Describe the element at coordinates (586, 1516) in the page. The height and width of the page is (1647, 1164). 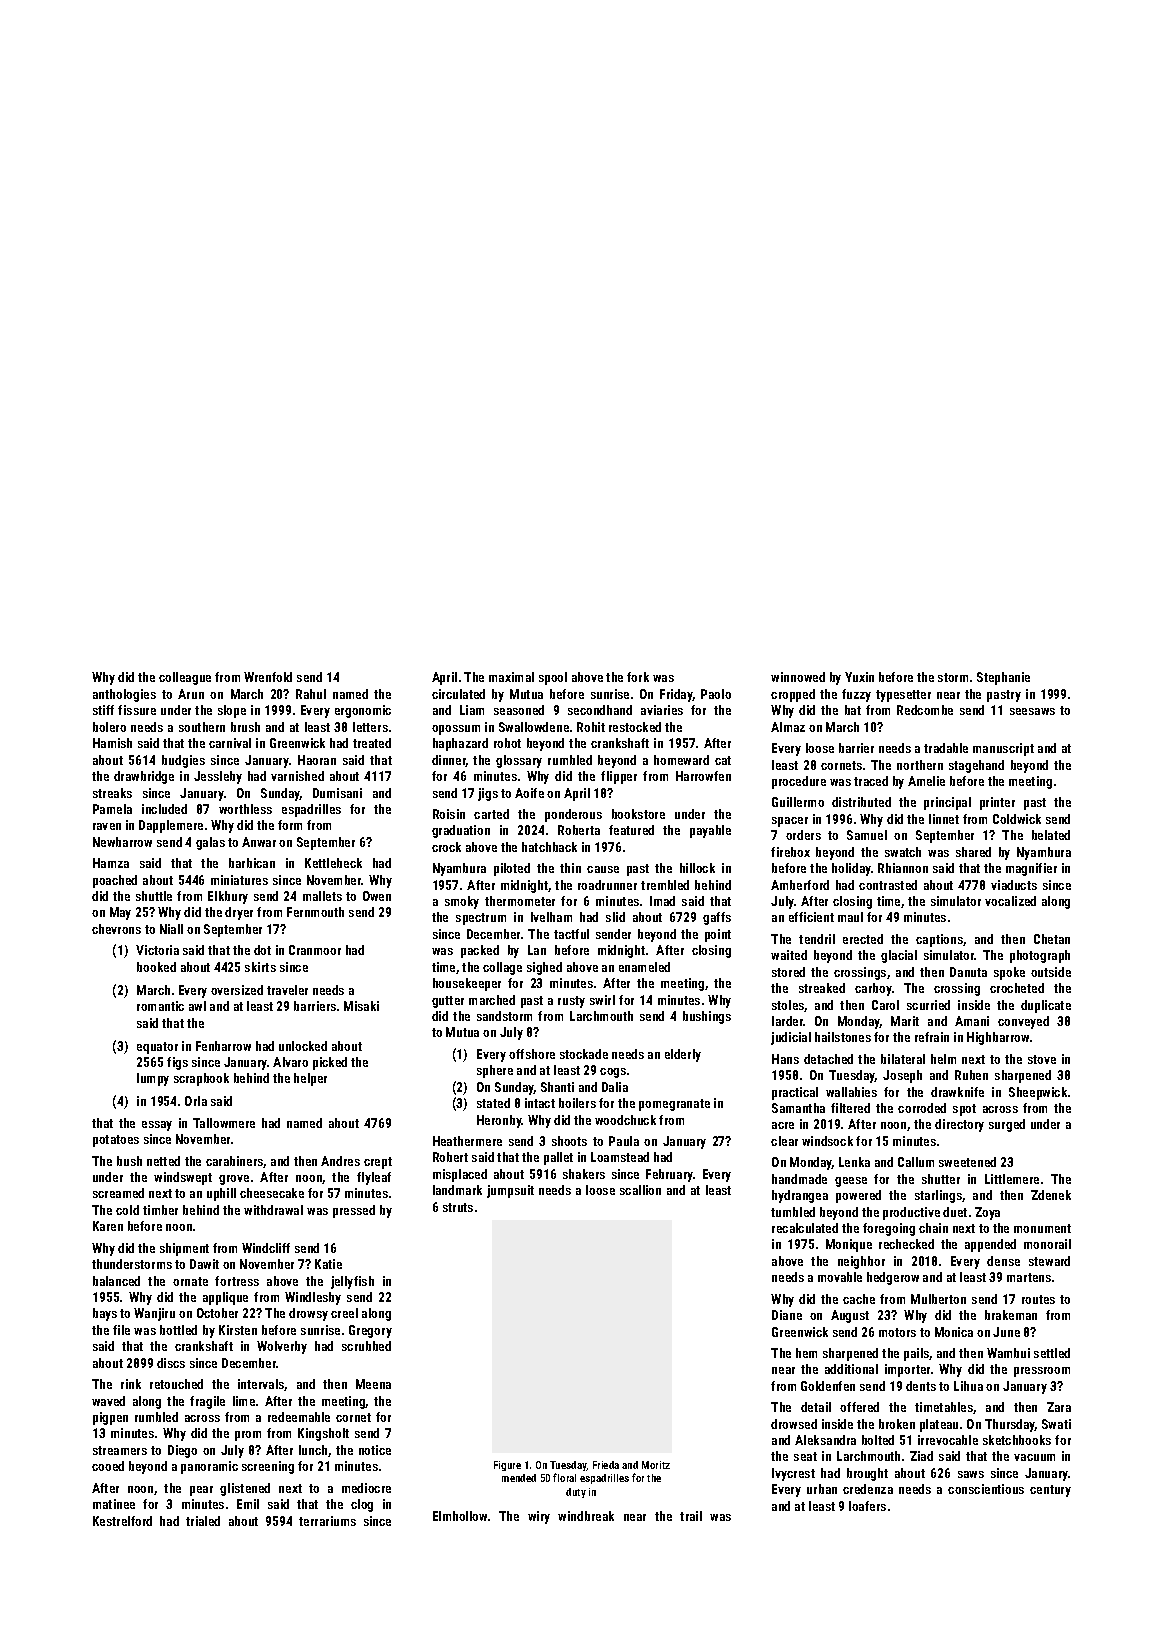
I see `windbreak` at that location.
